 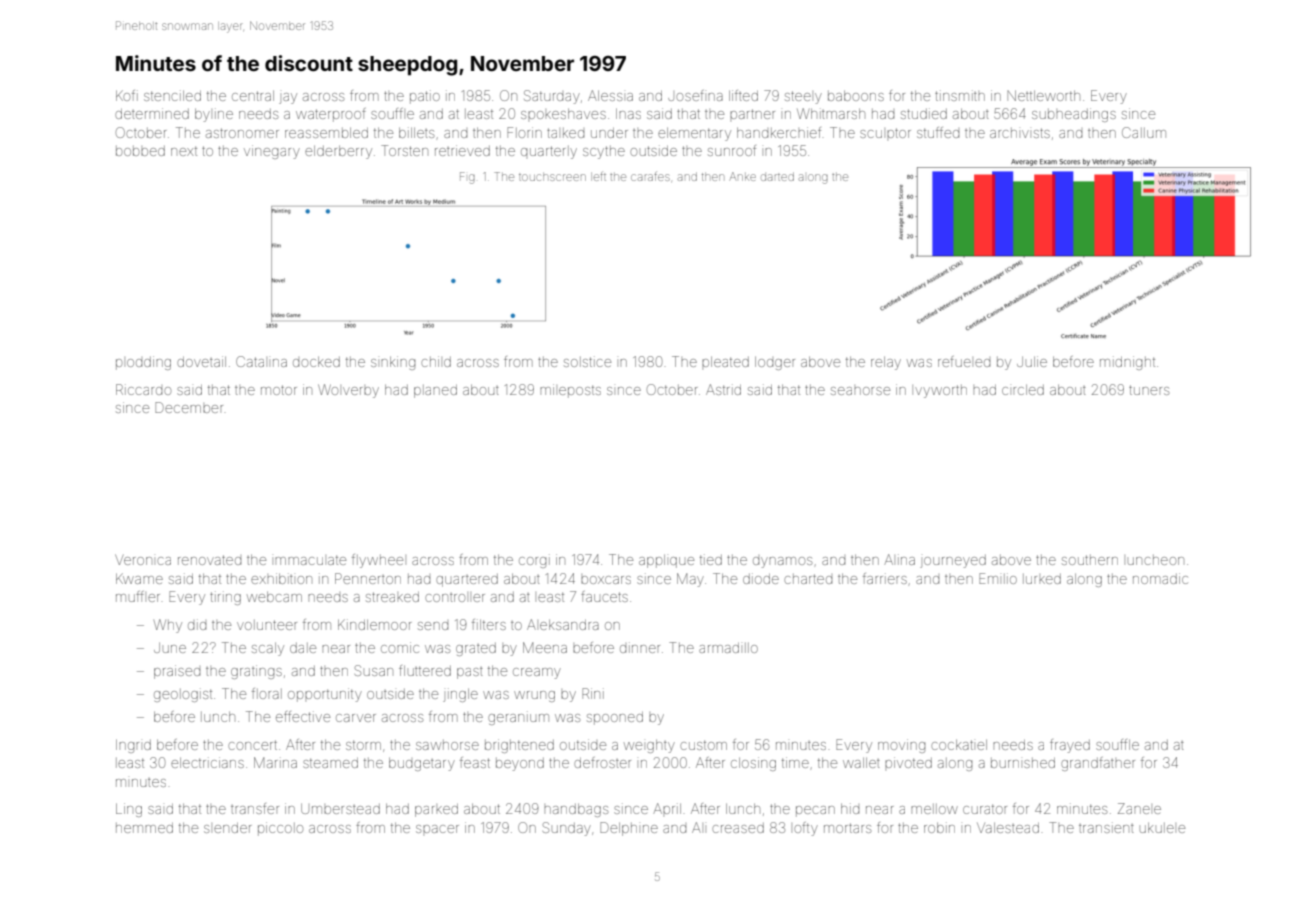 What do you see at coordinates (209, 560) in the screenshot?
I see `renovated` at bounding box center [209, 560].
